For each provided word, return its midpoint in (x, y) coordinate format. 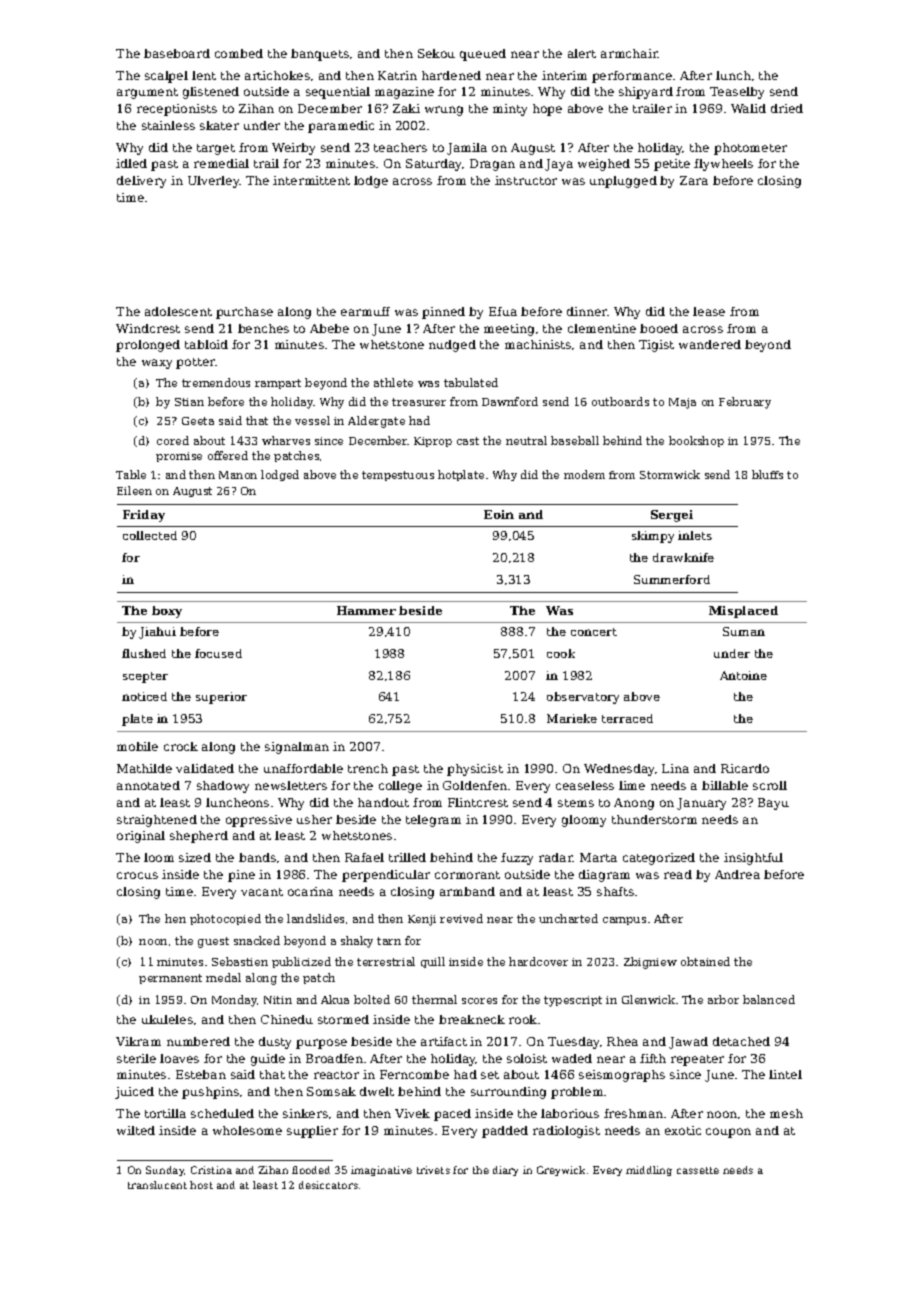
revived (461, 918)
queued (483, 55)
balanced (769, 999)
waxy (157, 364)
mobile (137, 746)
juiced (134, 1093)
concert (594, 632)
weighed (604, 165)
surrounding (508, 1093)
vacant (262, 892)
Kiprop (433, 442)
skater (219, 125)
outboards (620, 401)
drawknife (683, 557)
